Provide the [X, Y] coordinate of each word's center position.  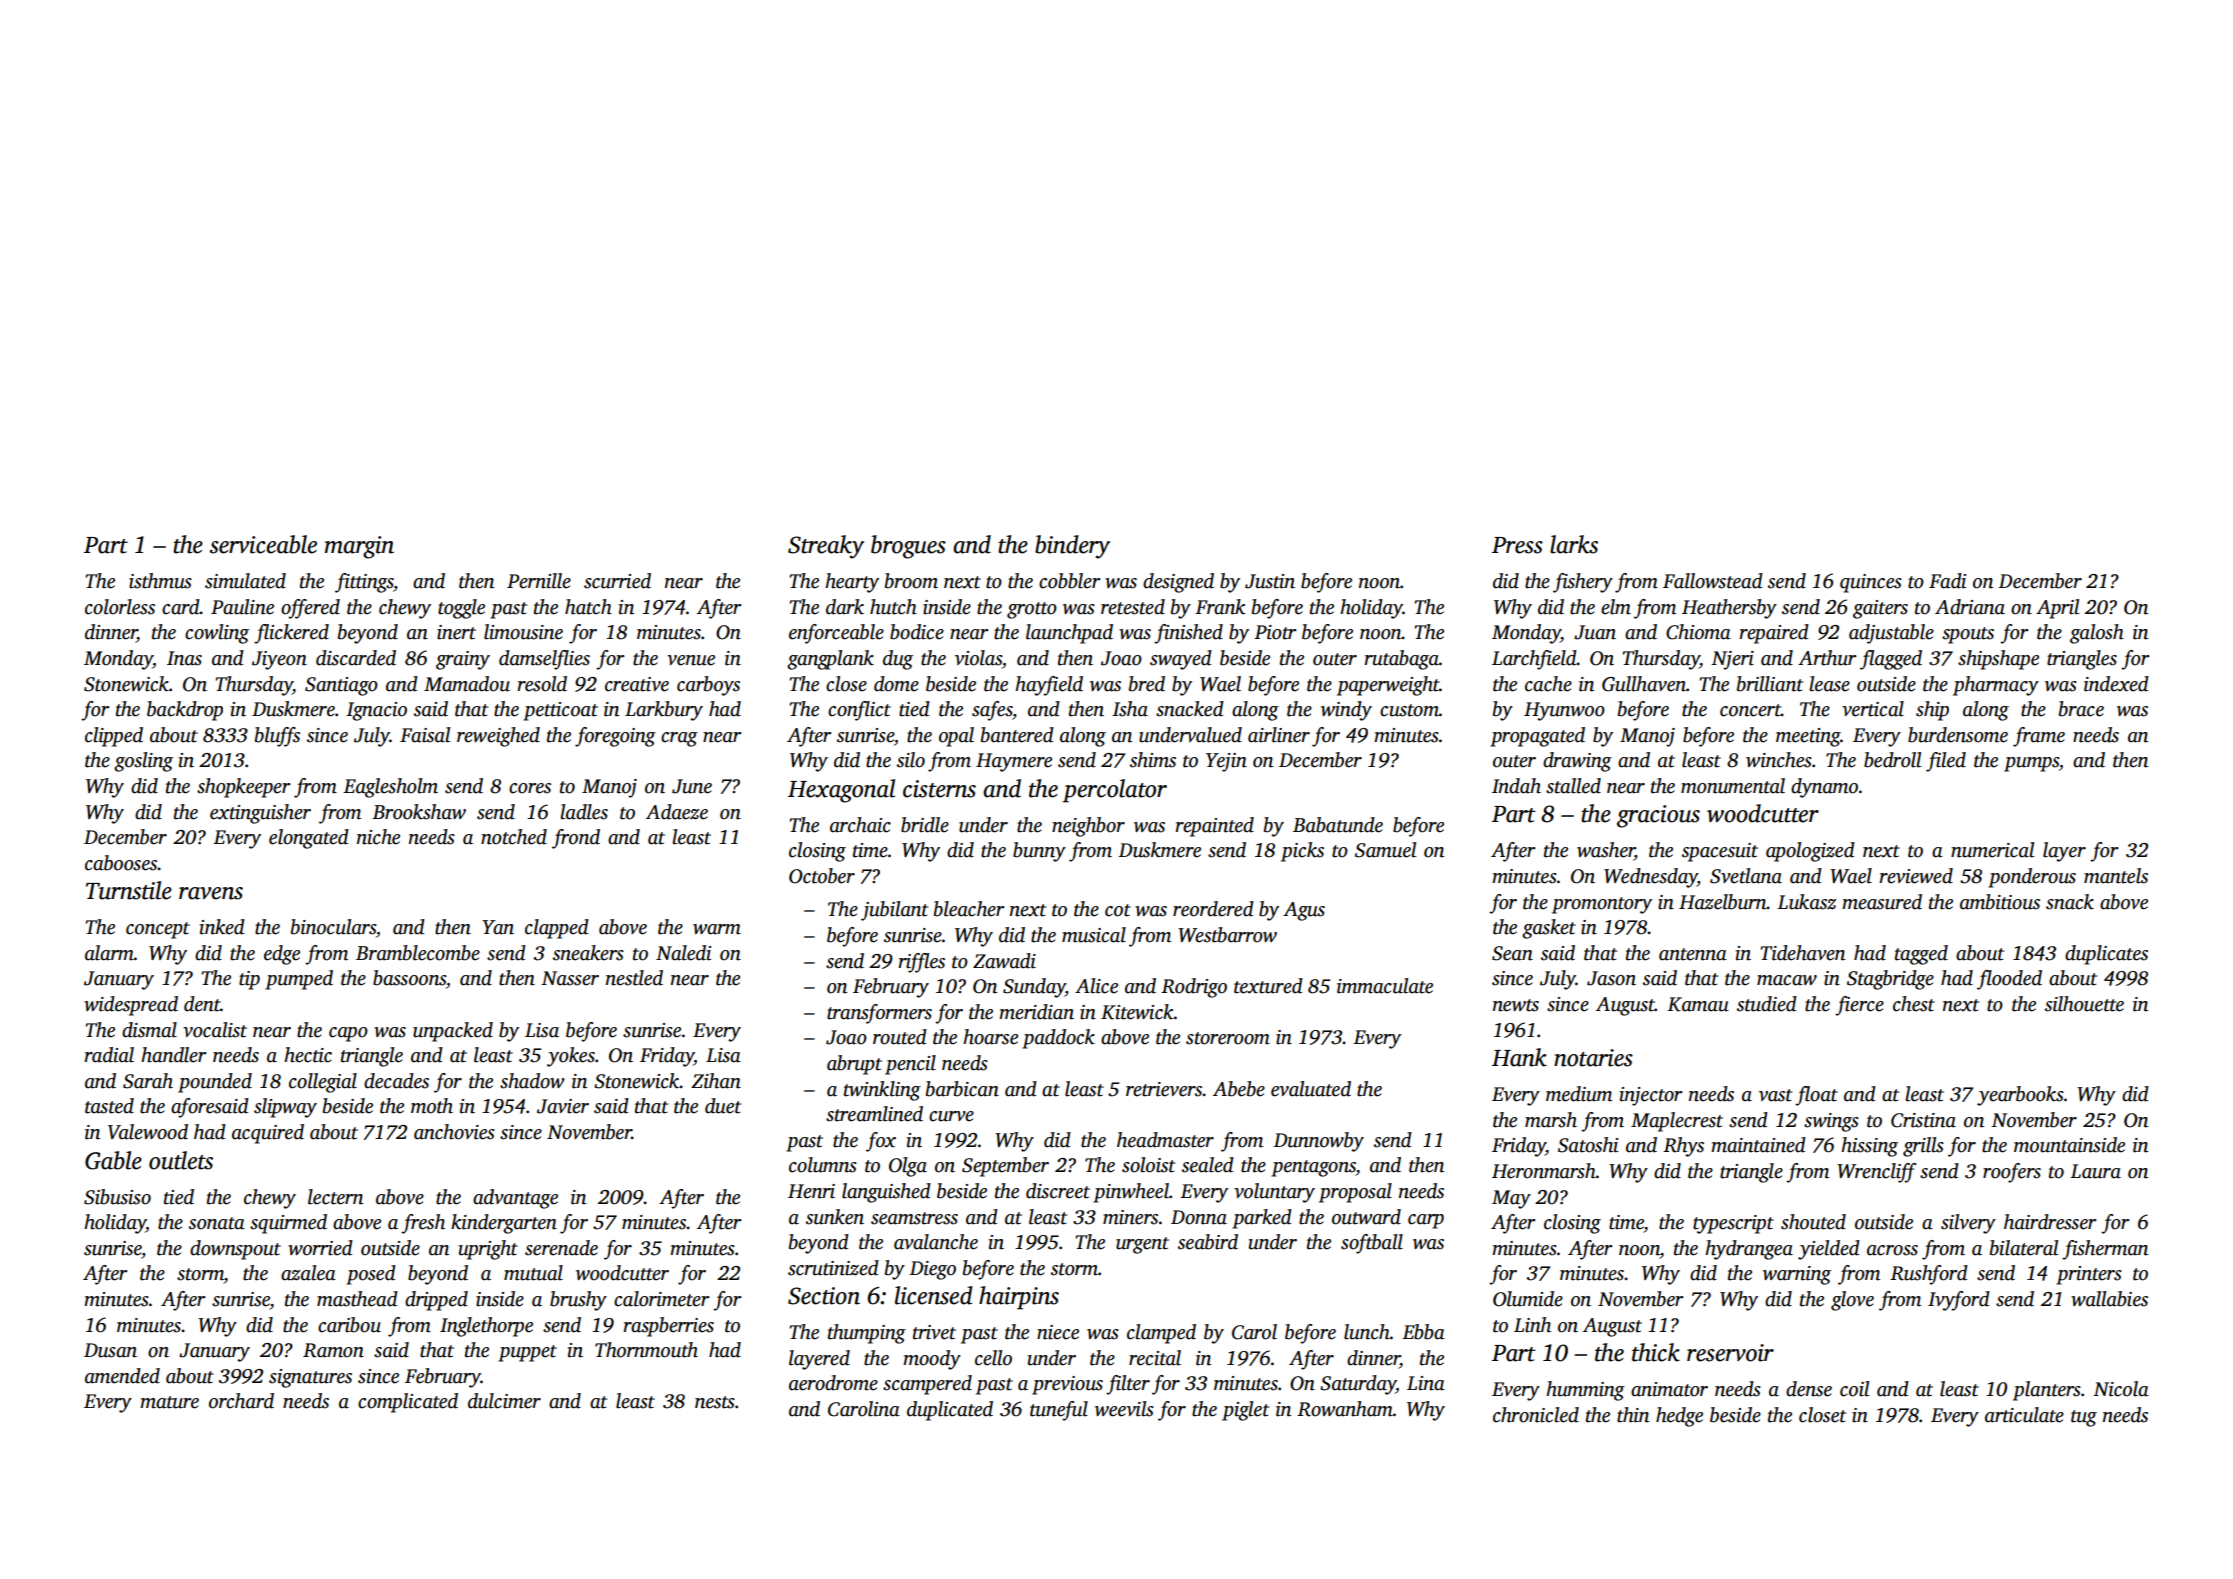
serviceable [263, 544]
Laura [2095, 1171]
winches [1779, 760]
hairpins [1019, 1298]
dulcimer [504, 1401]
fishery [1583, 583]
